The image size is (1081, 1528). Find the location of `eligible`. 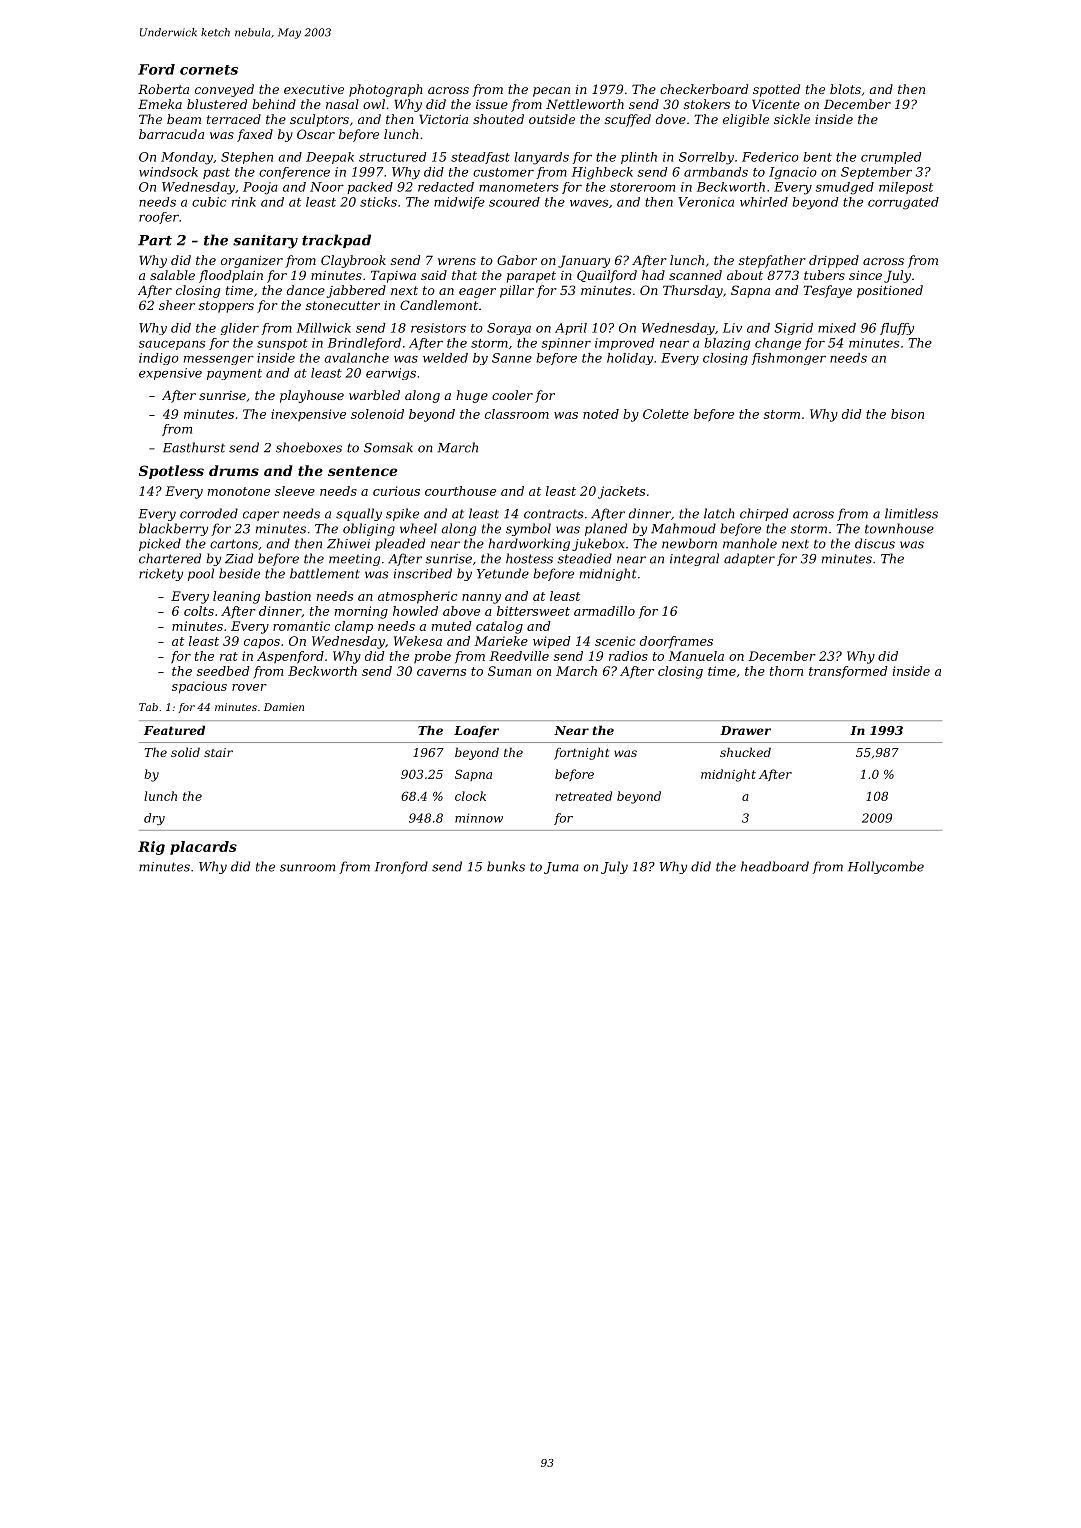

eligible is located at coordinates (746, 120).
